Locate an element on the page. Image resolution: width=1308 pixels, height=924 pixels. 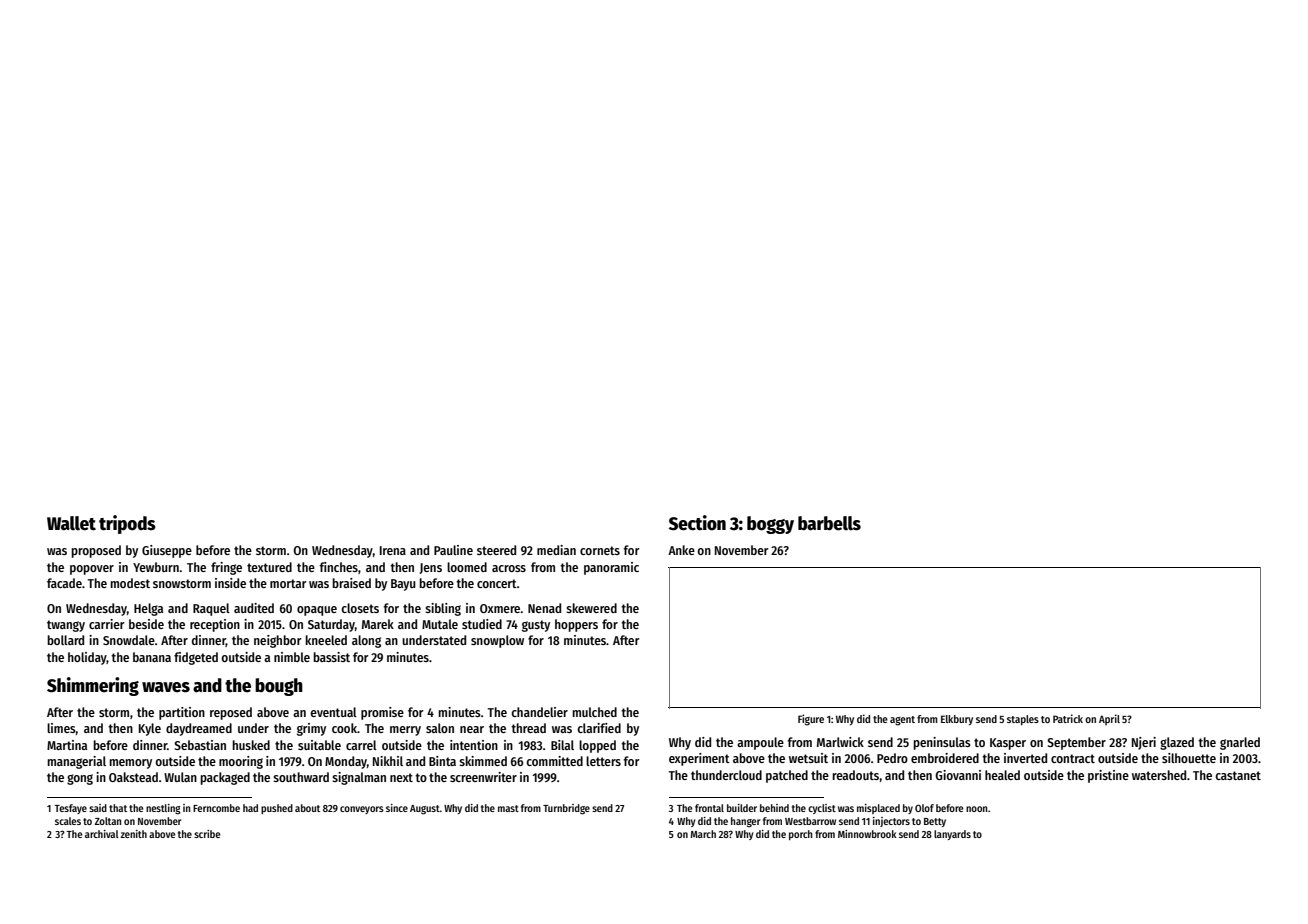
sibling is located at coordinates (443, 609).
